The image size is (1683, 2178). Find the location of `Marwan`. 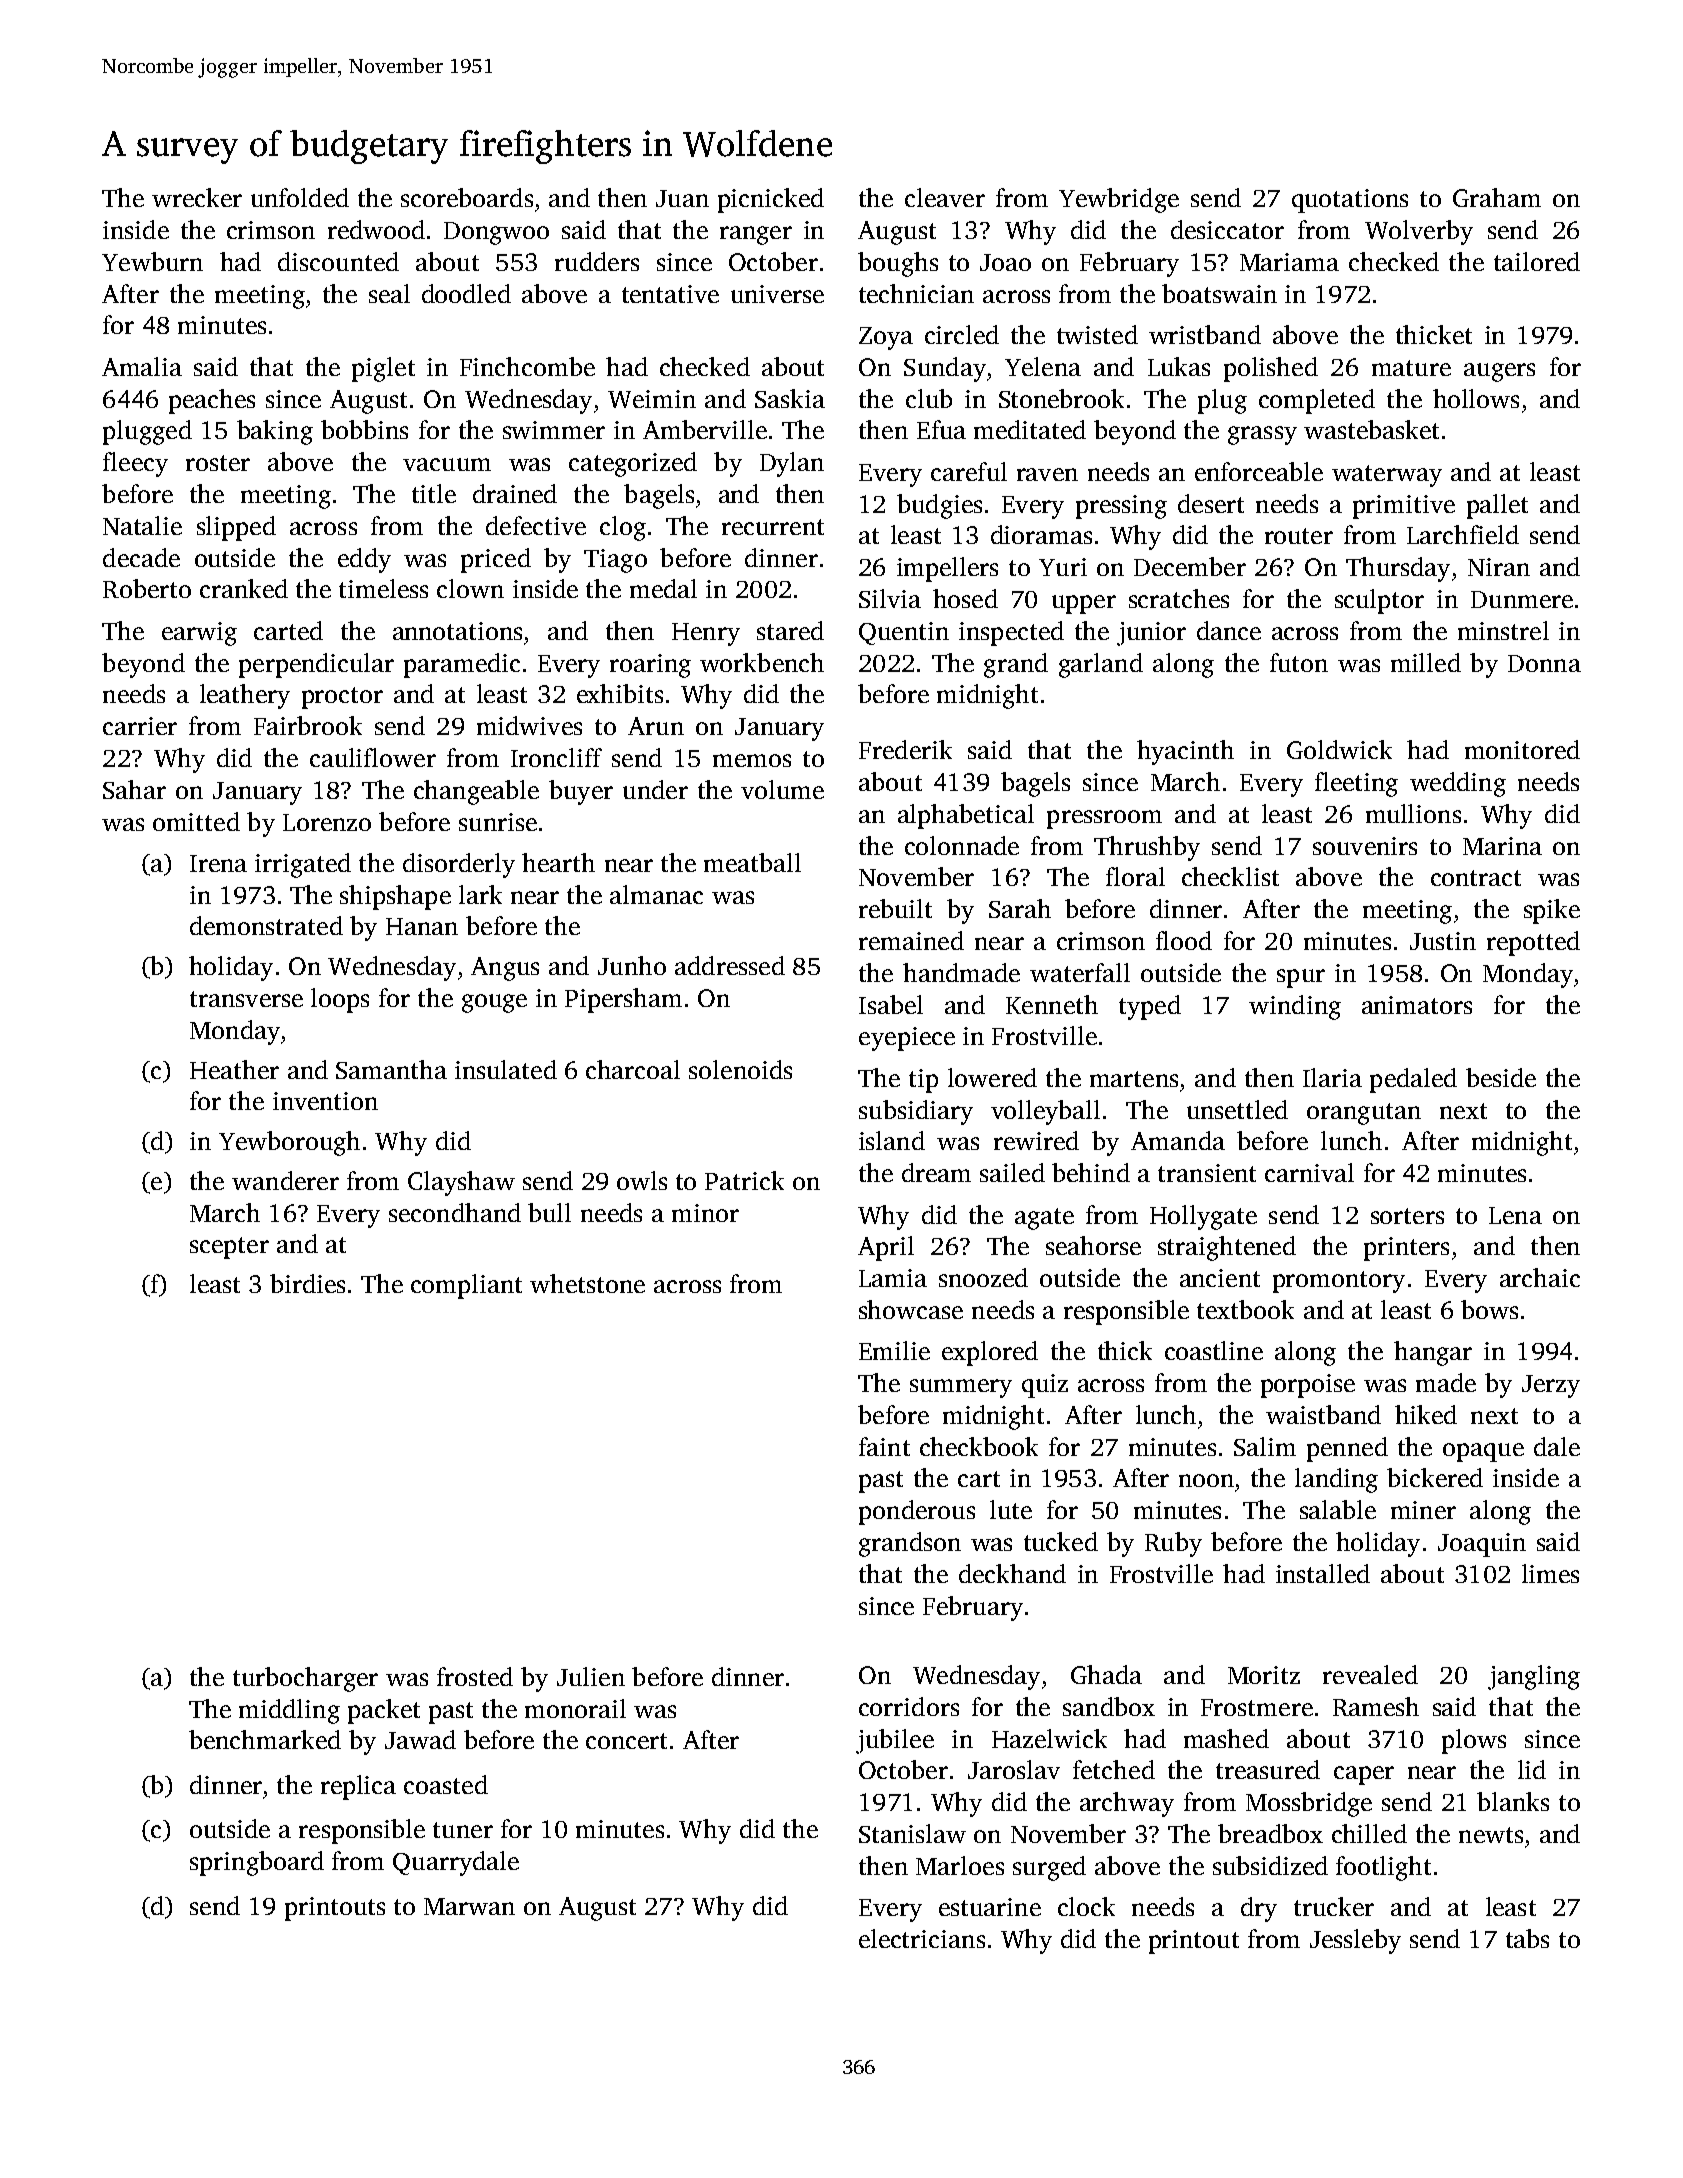

Marwan is located at coordinates (469, 1906).
